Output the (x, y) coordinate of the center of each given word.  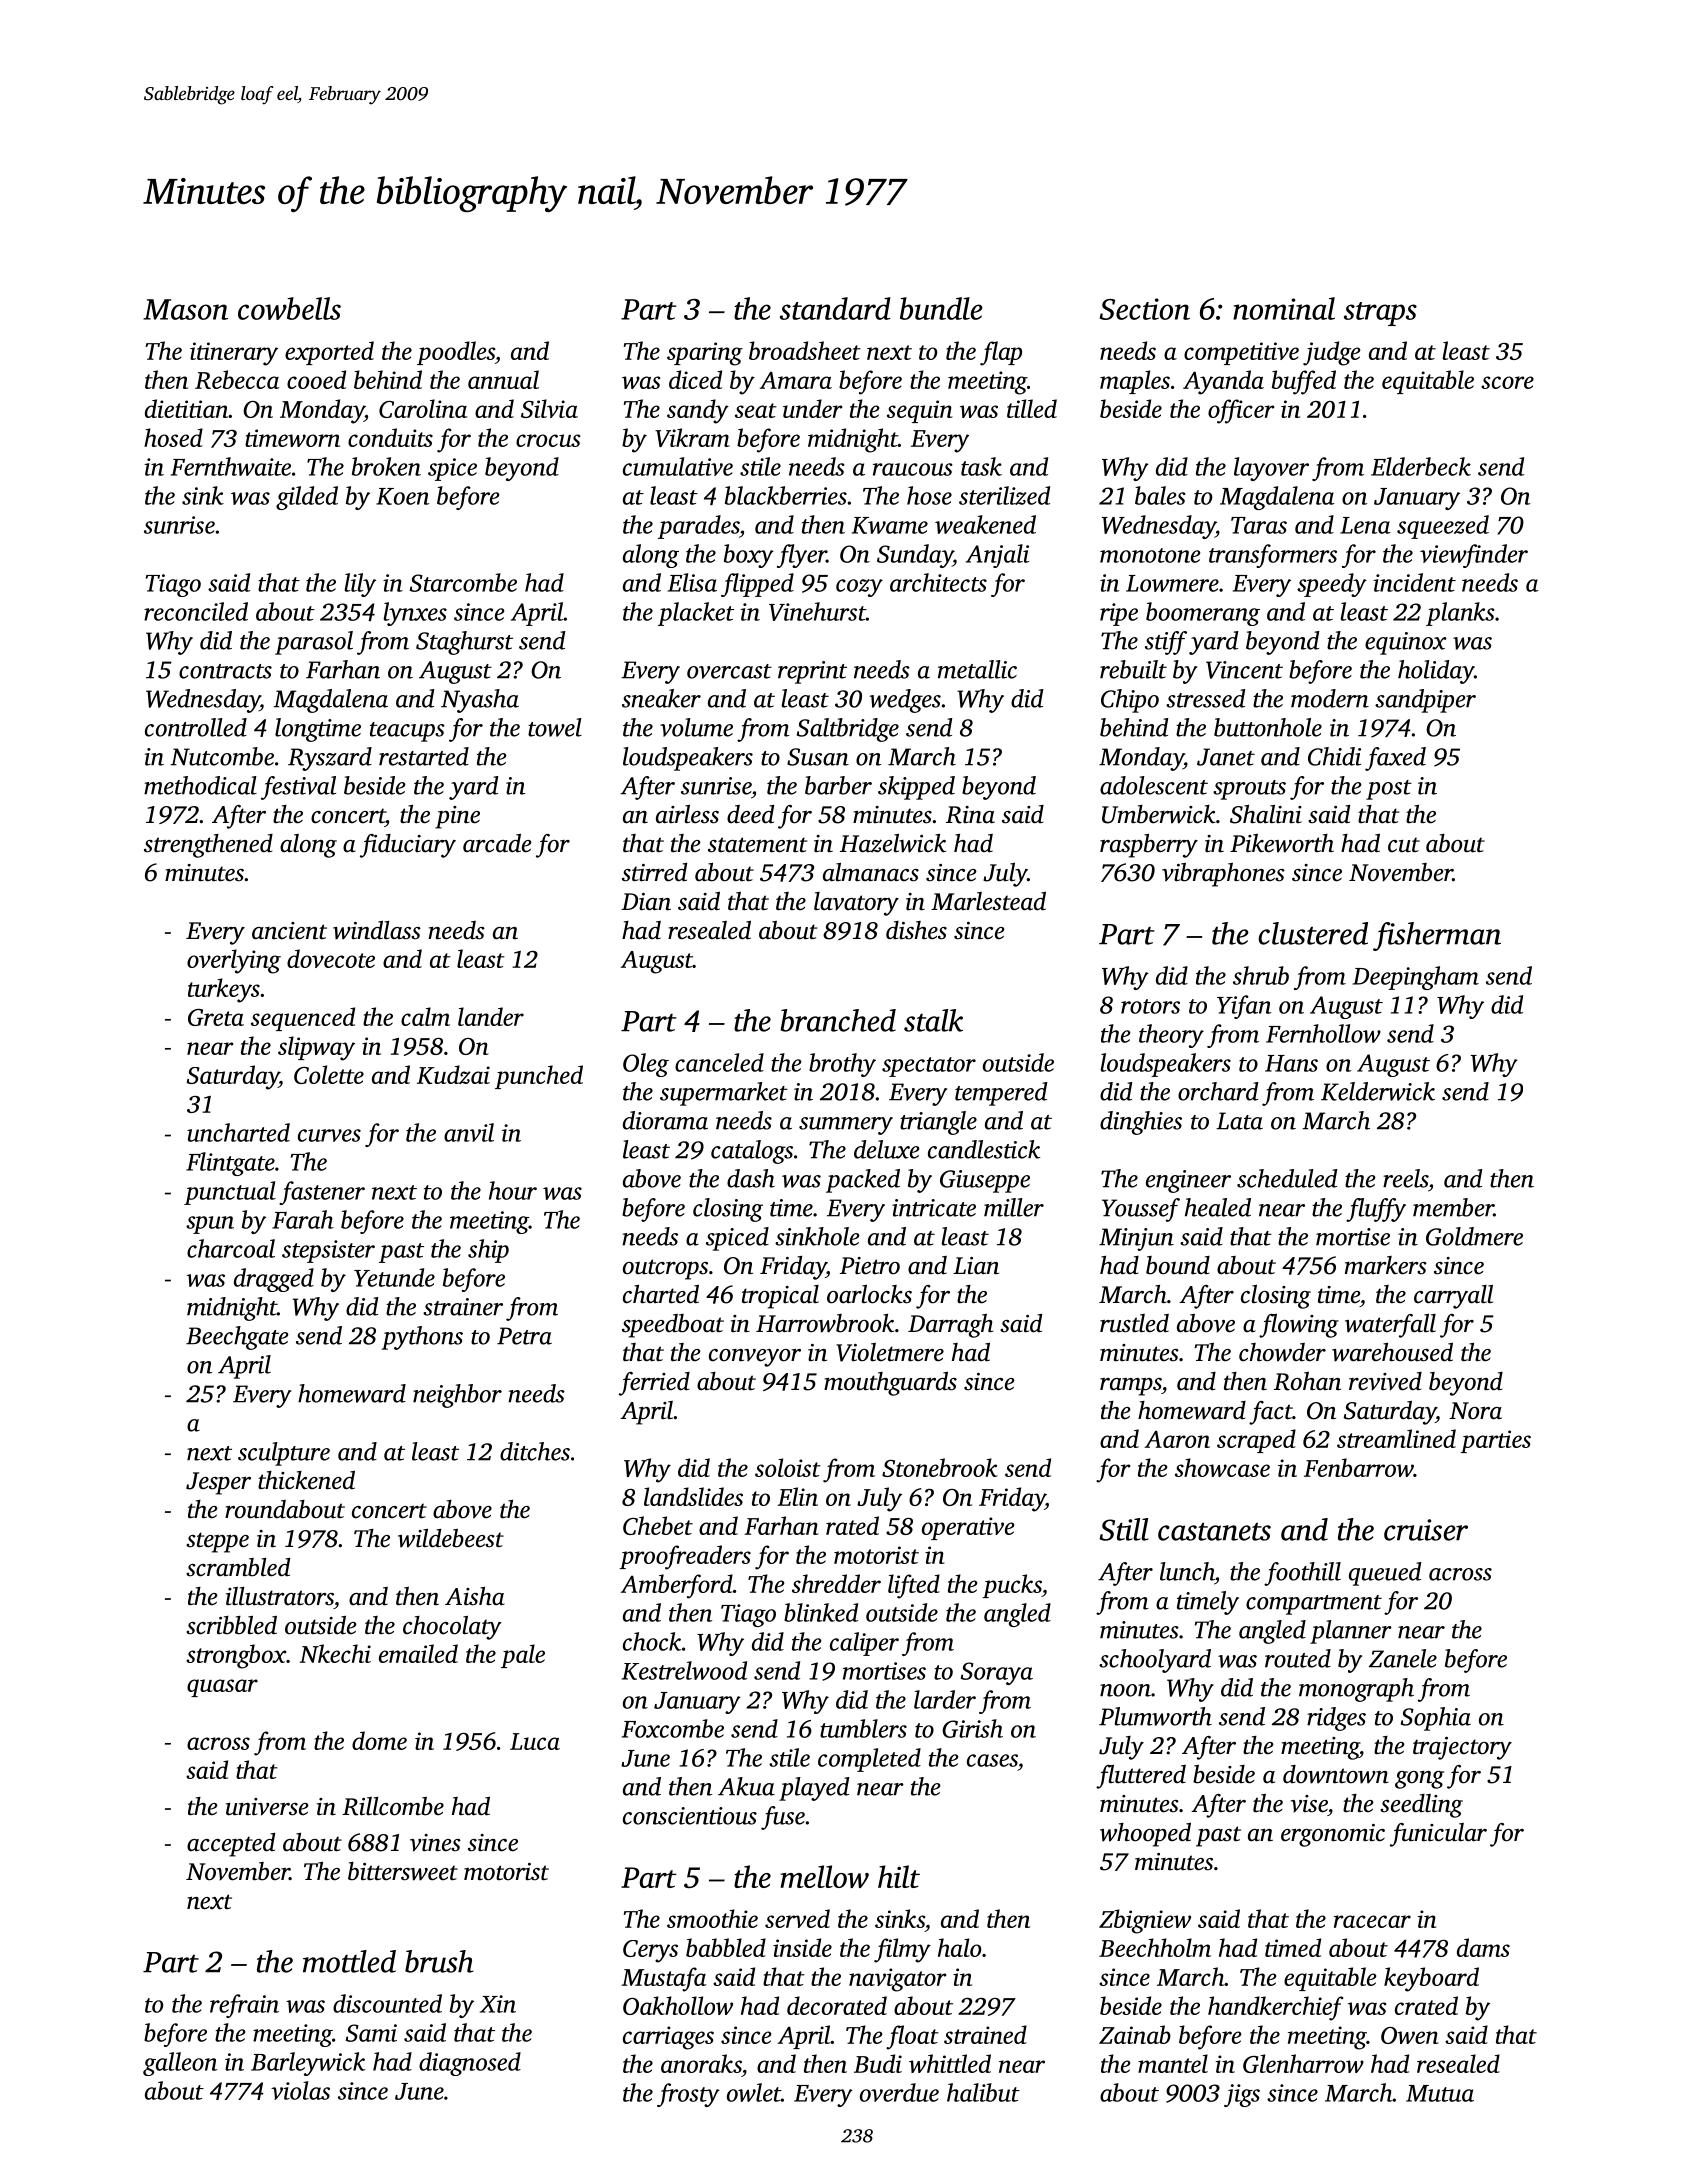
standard (835, 308)
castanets (1214, 1532)
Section (1145, 309)
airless (687, 814)
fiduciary (408, 846)
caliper (864, 1644)
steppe (217, 1542)
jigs (1242, 2095)
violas (300, 2090)
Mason (185, 309)
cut (1404, 845)
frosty (688, 2095)
